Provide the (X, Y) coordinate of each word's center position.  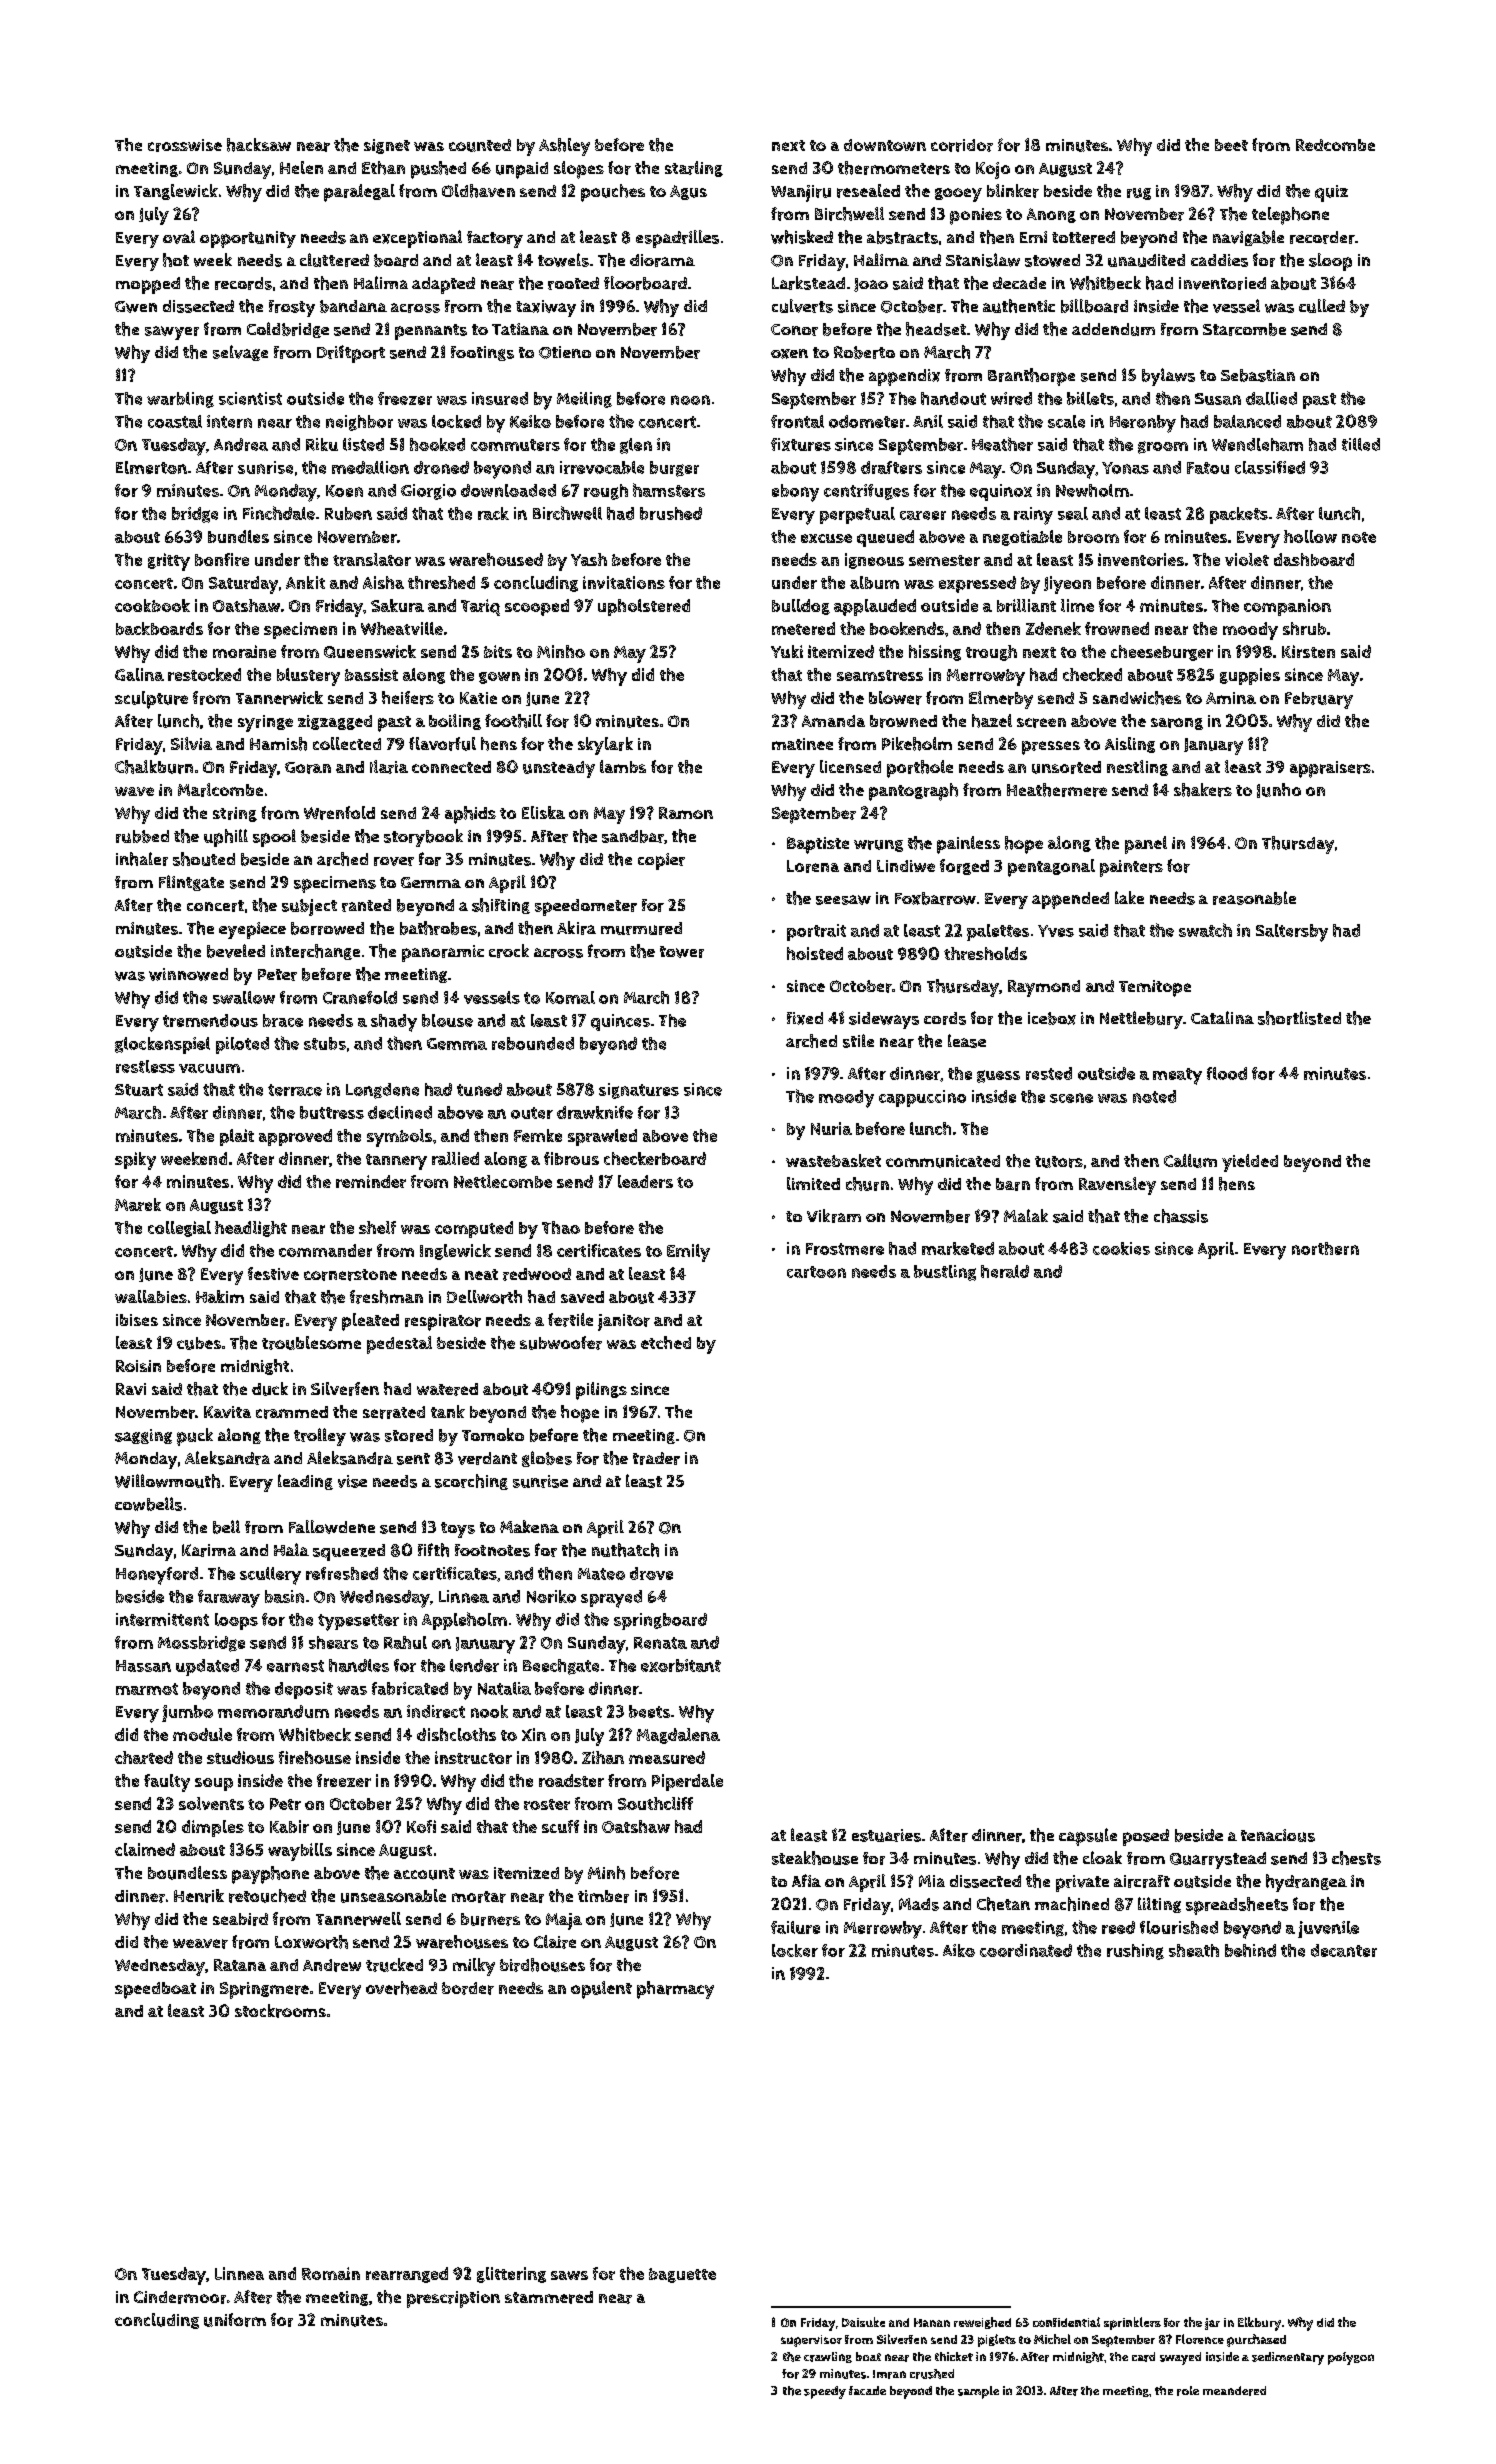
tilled (1361, 444)
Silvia (191, 743)
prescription (453, 2299)
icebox (1052, 1018)
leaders (645, 1181)
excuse (826, 538)
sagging (143, 1436)
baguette (682, 2275)
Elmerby (1001, 700)
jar (1212, 2324)
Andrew (332, 1965)
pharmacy (675, 1990)
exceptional (417, 239)
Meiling (584, 400)
